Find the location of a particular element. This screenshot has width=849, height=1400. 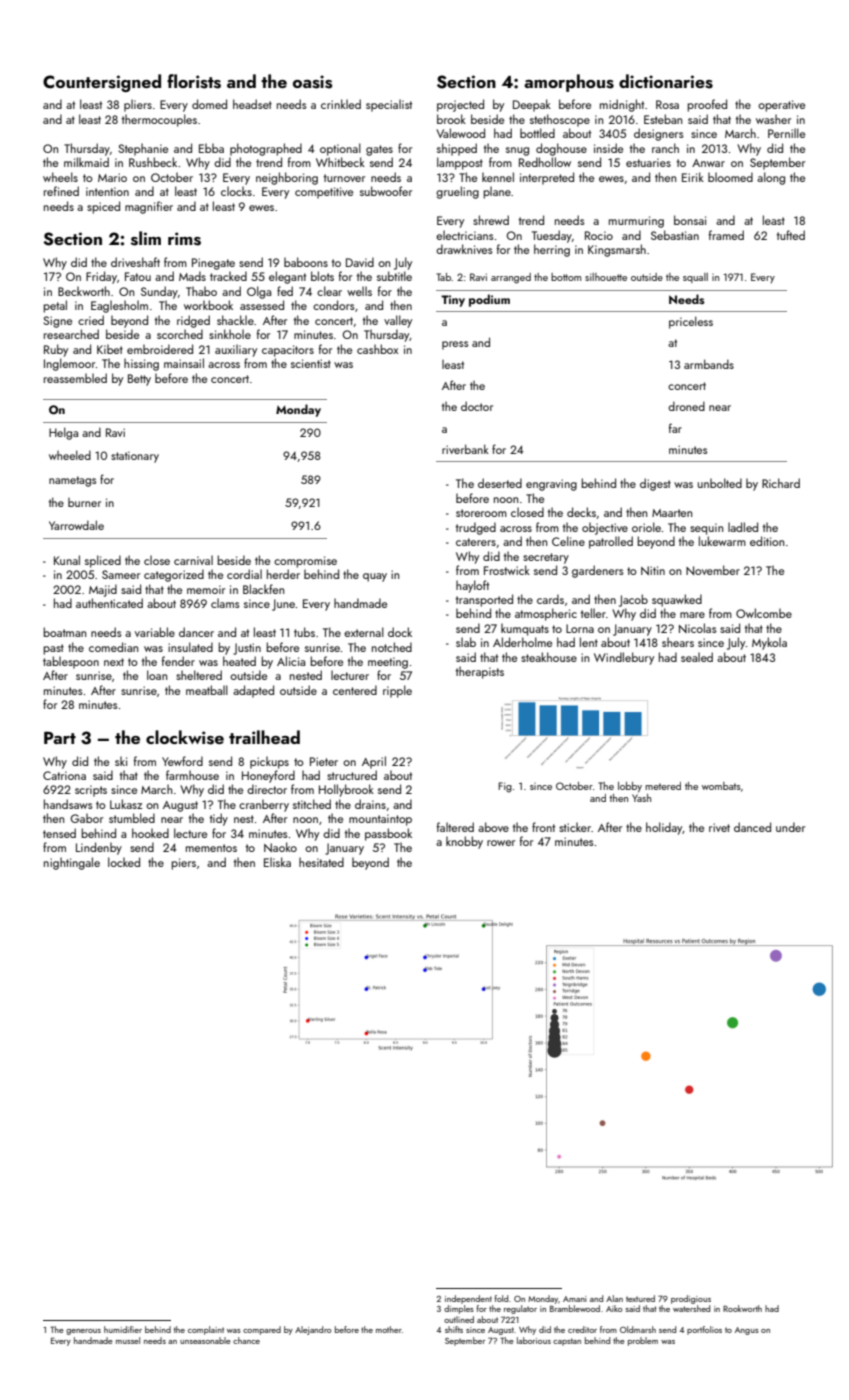

mother is located at coordinates (389, 1329).
